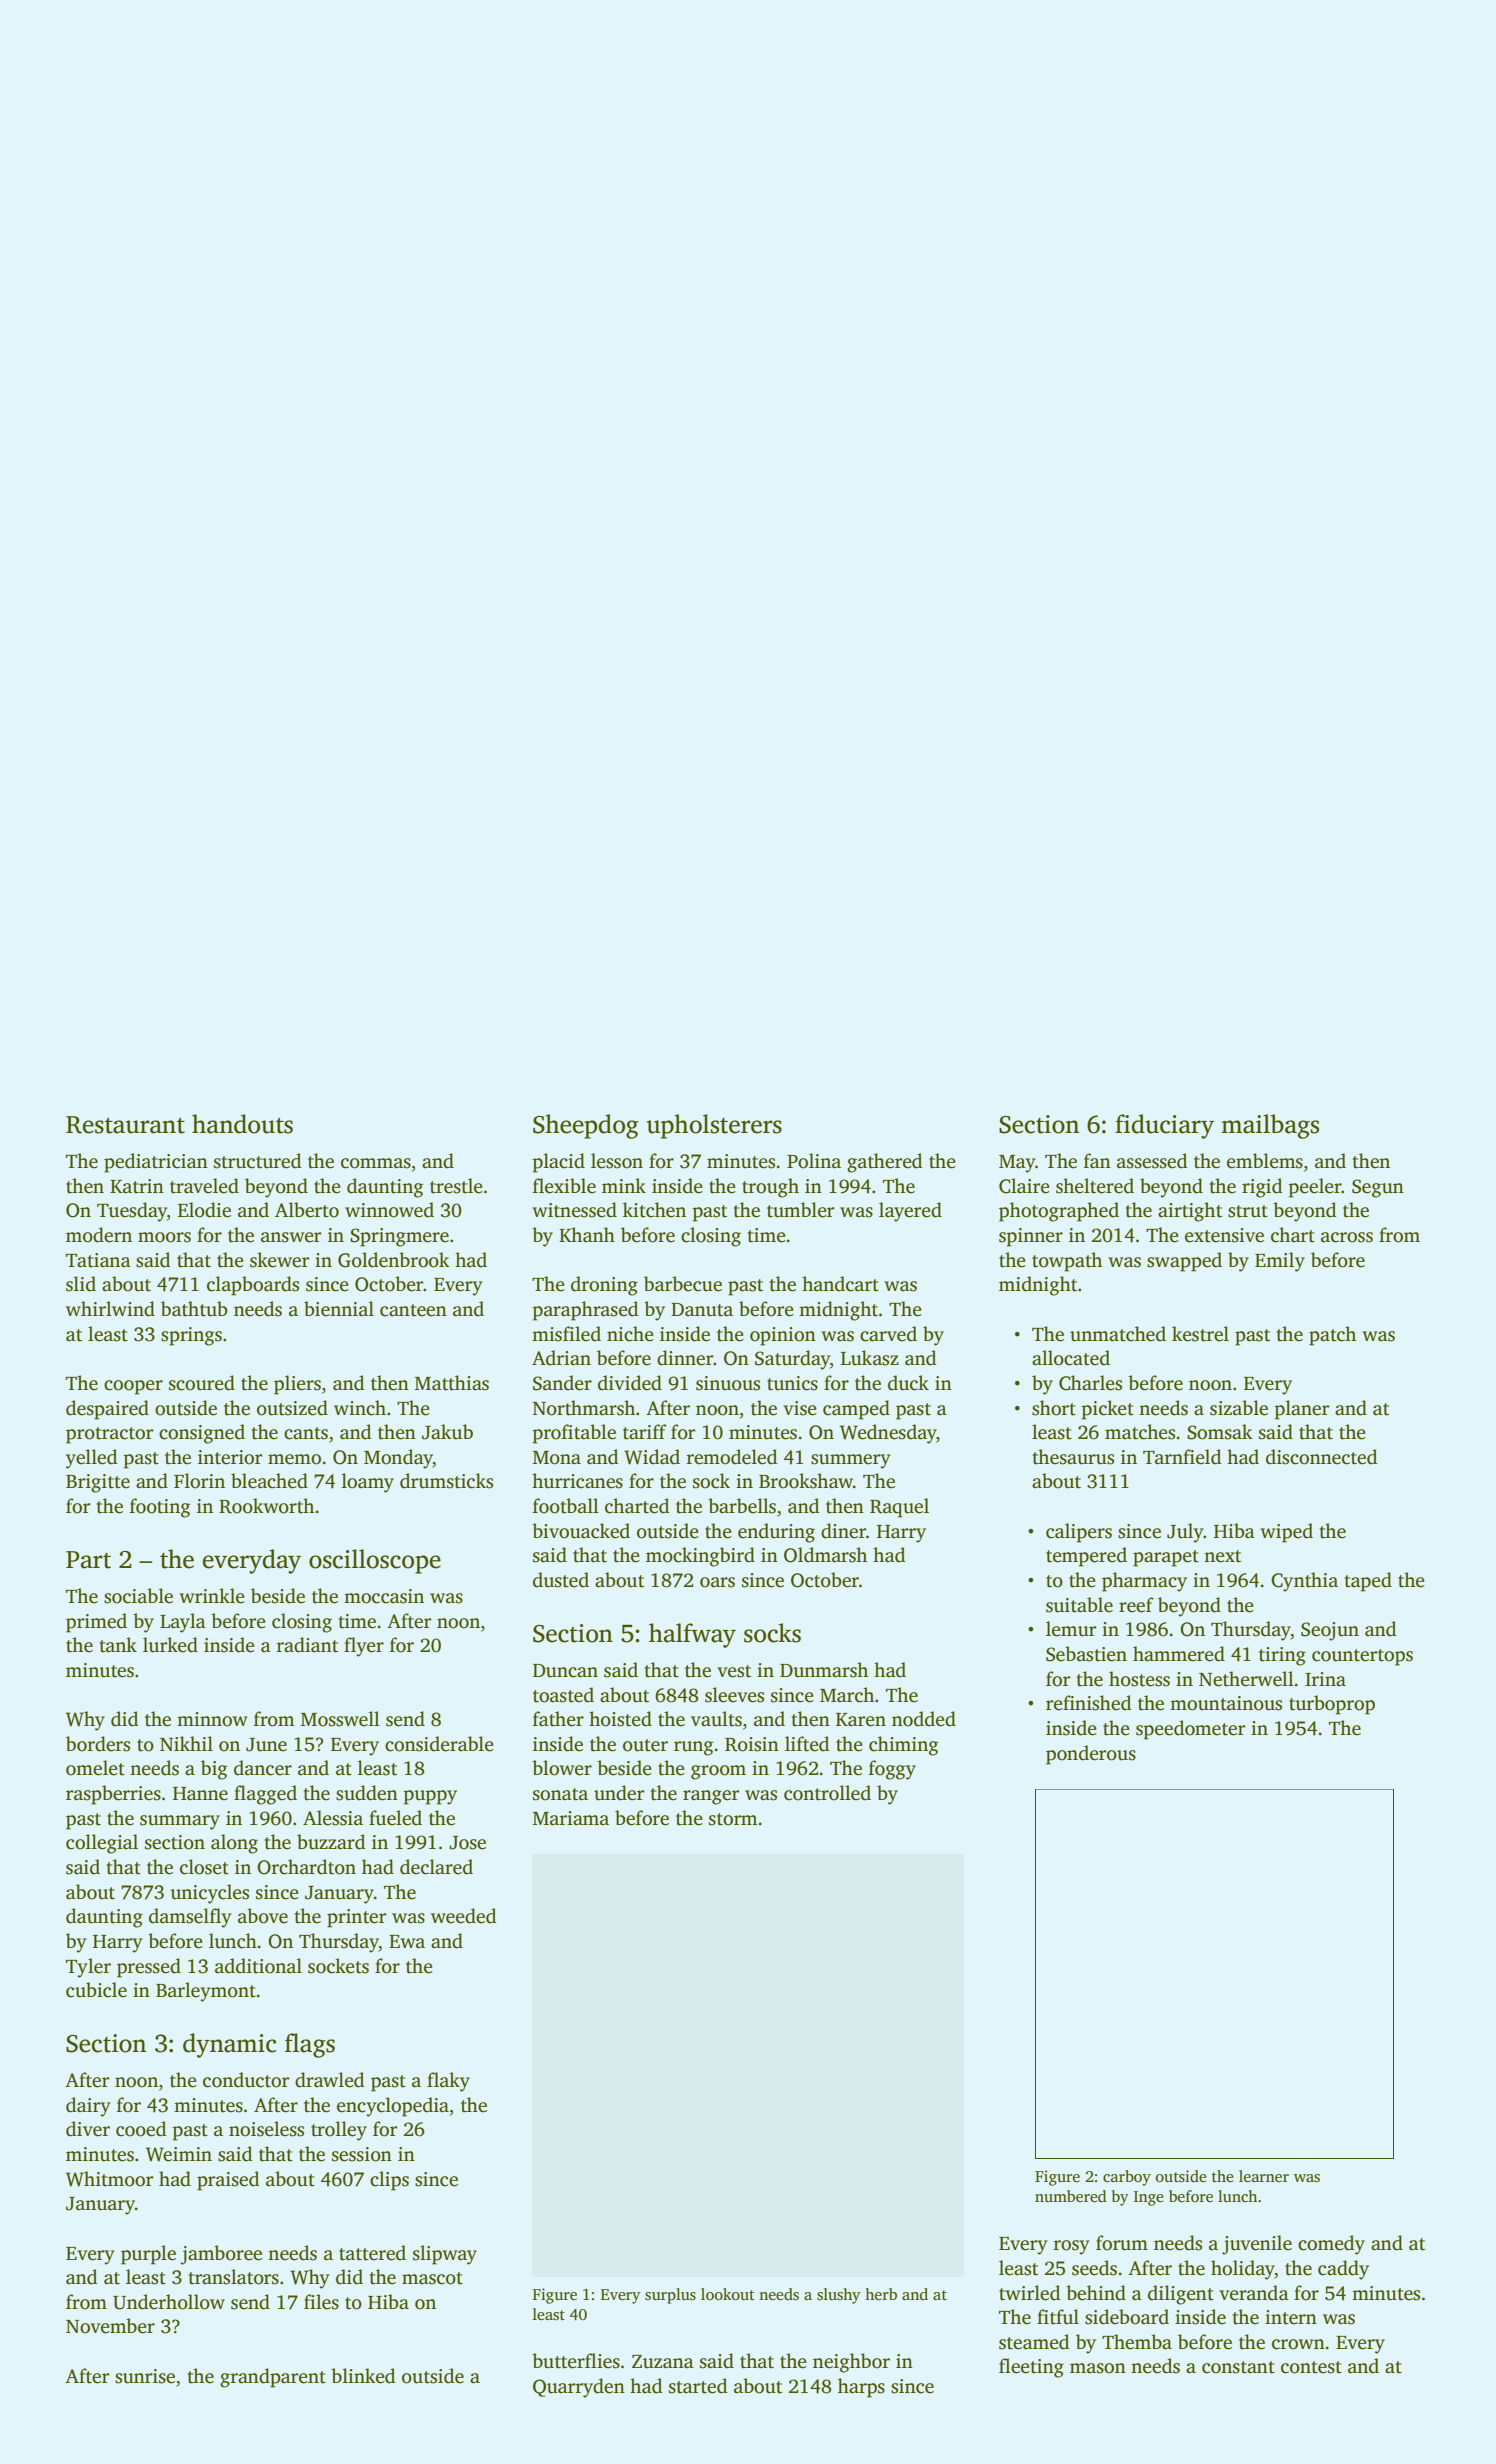 This screenshot has width=1496, height=2464. I want to click on protractor, so click(109, 1435).
